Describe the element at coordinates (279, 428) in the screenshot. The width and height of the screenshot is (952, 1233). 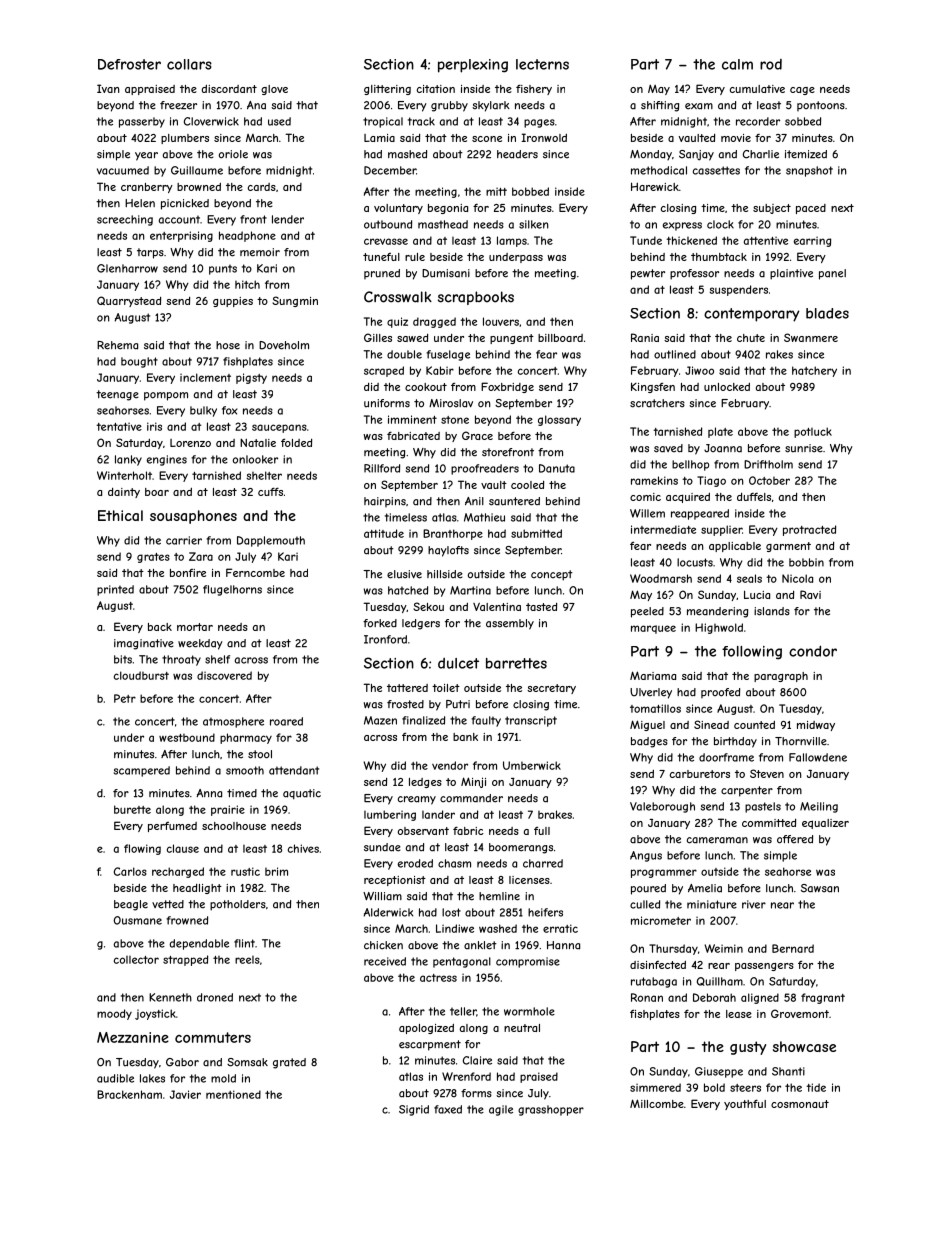
I see `saucepans` at that location.
